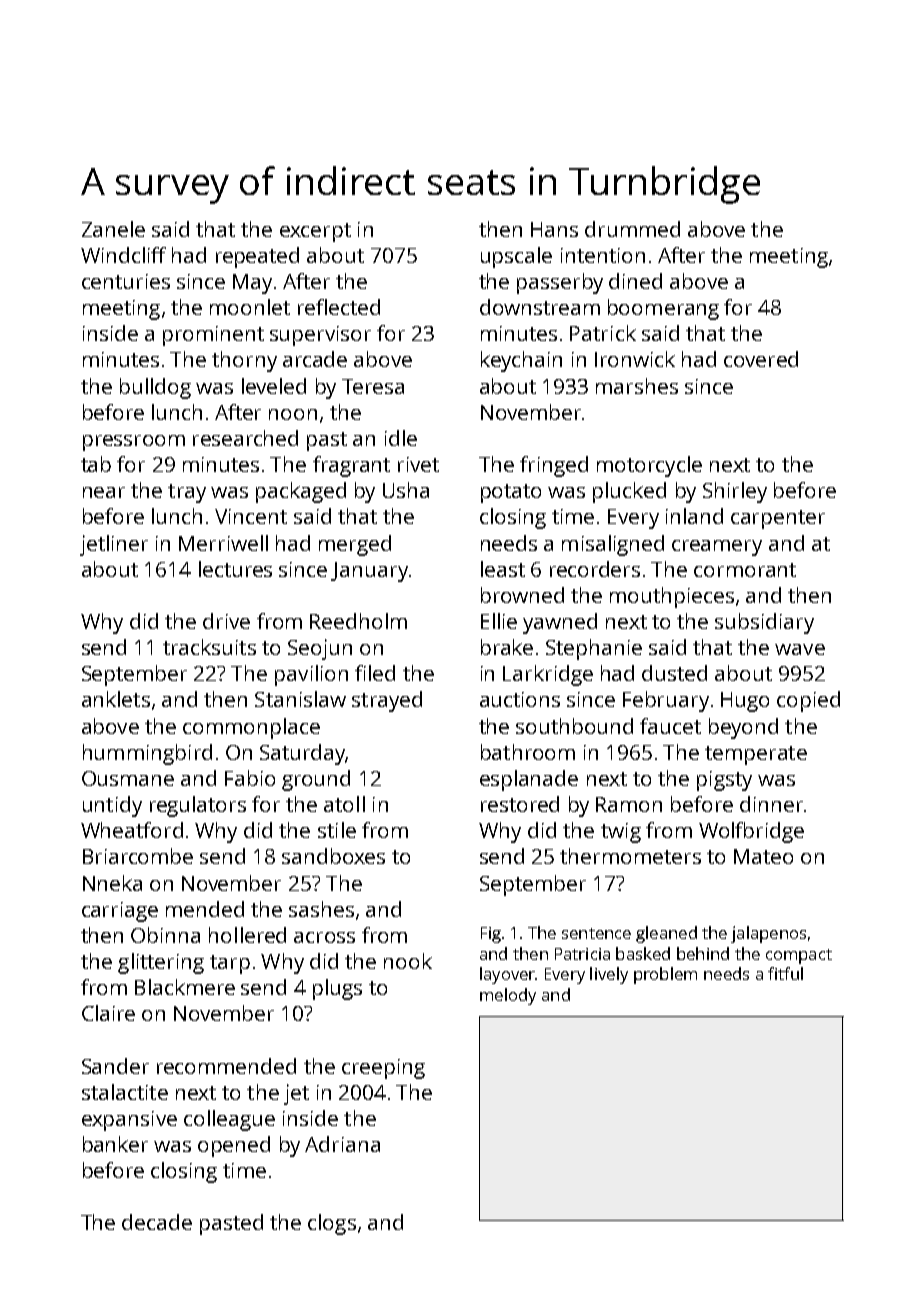 Image resolution: width=924 pixels, height=1311 pixels. What do you see at coordinates (157, 1222) in the document?
I see `decade` at bounding box center [157, 1222].
